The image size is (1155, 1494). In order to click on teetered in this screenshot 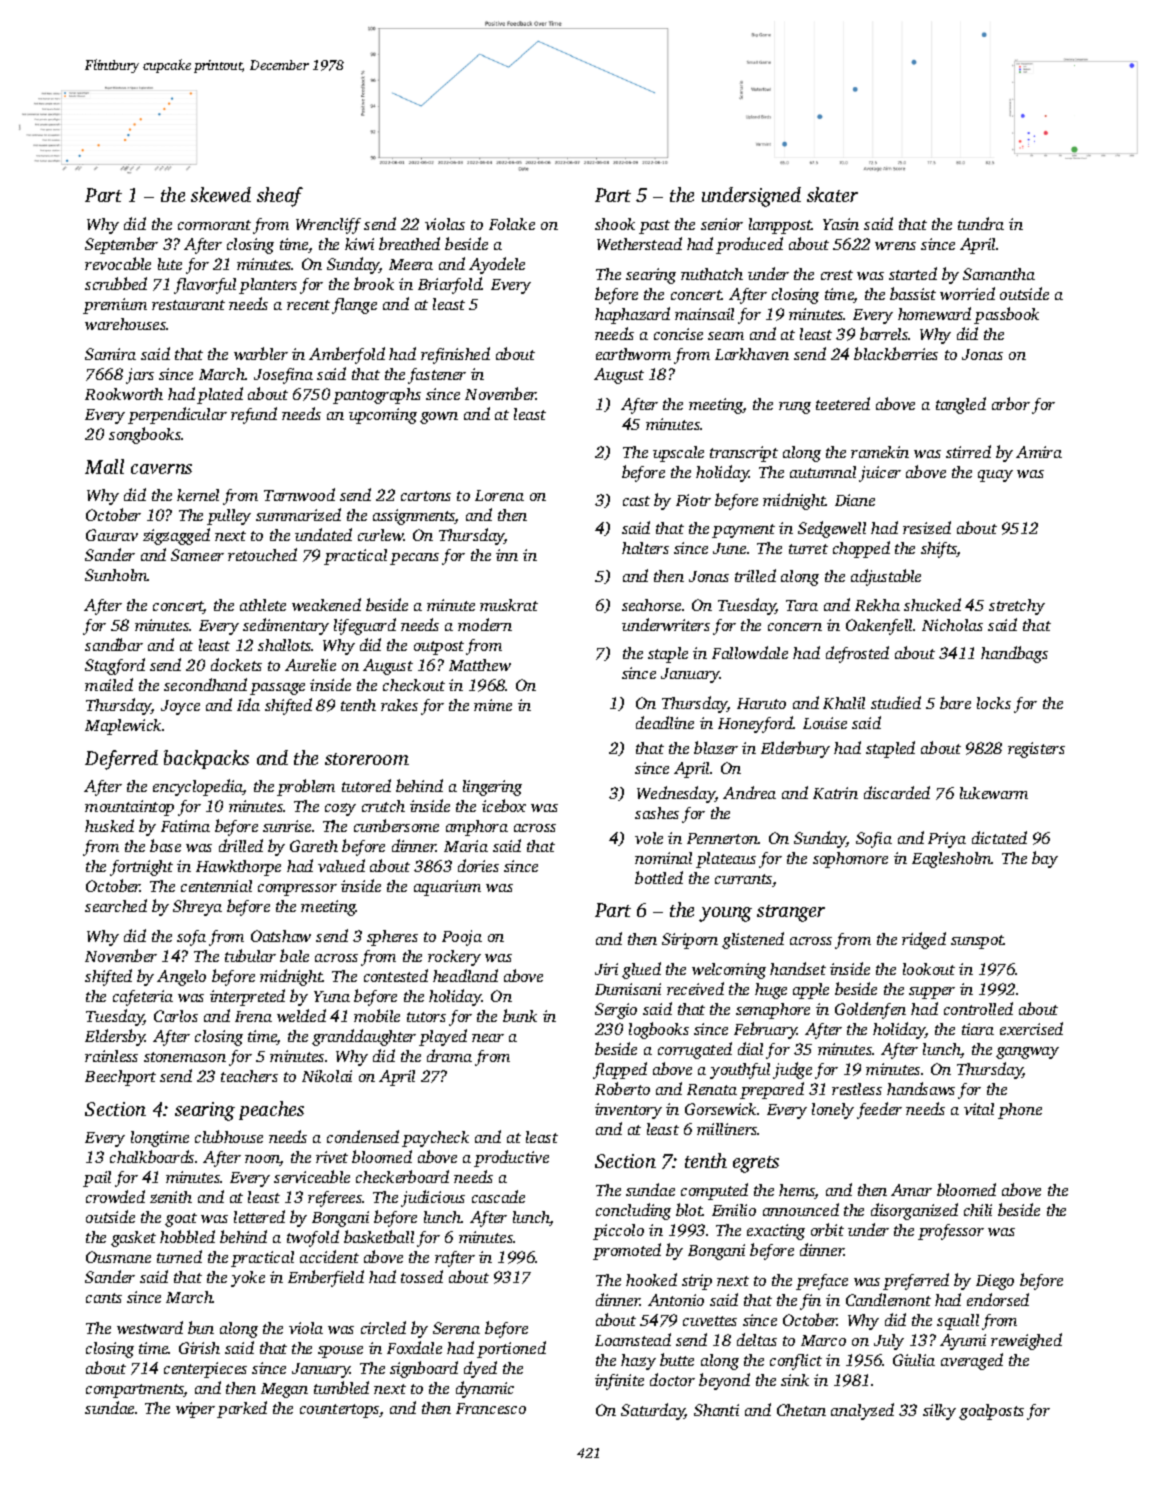, I will do `click(843, 403)`.
